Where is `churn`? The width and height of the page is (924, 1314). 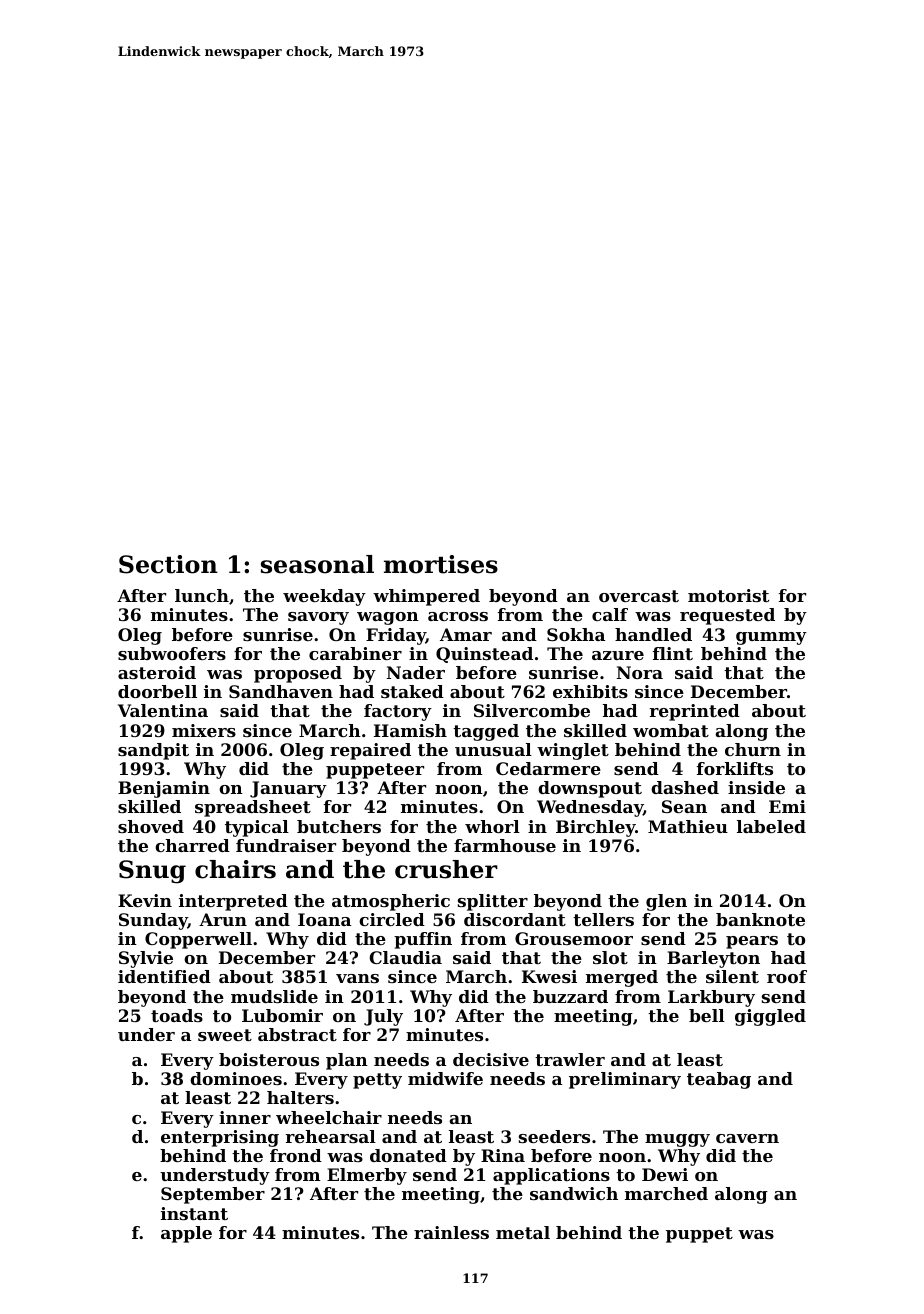
churn is located at coordinates (753, 749).
